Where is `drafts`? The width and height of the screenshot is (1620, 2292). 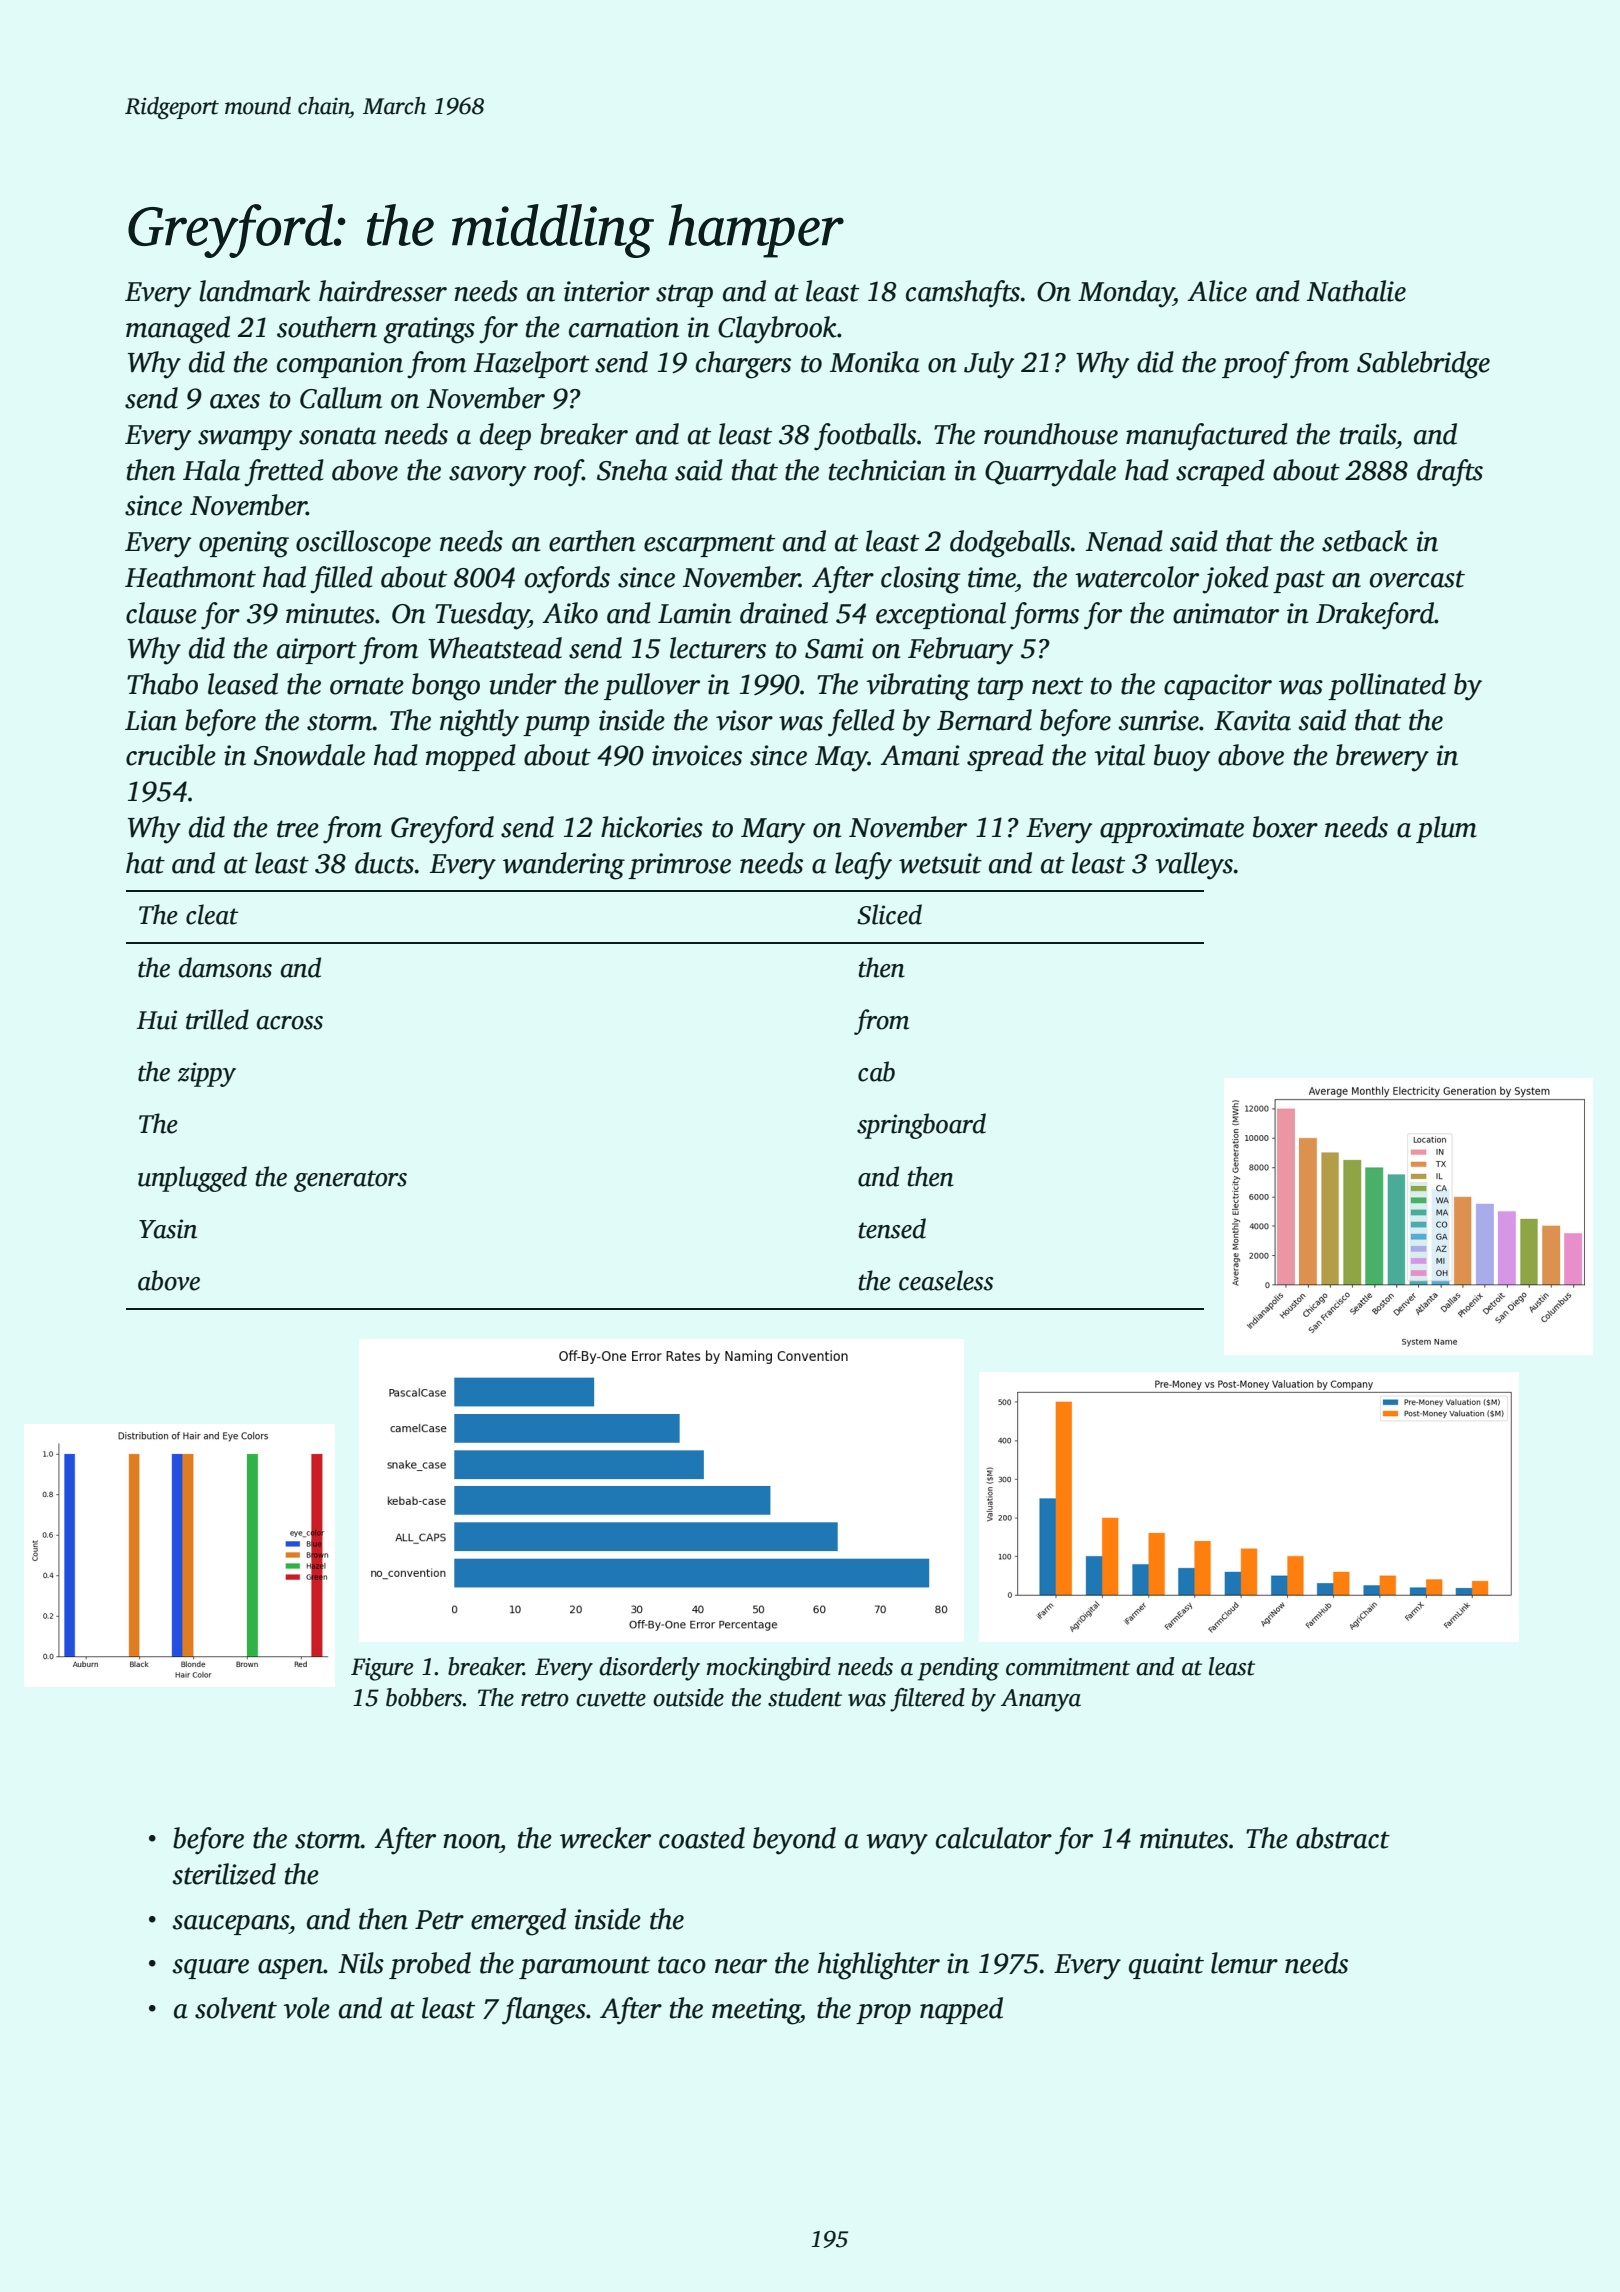 drafts is located at coordinates (1450, 473).
